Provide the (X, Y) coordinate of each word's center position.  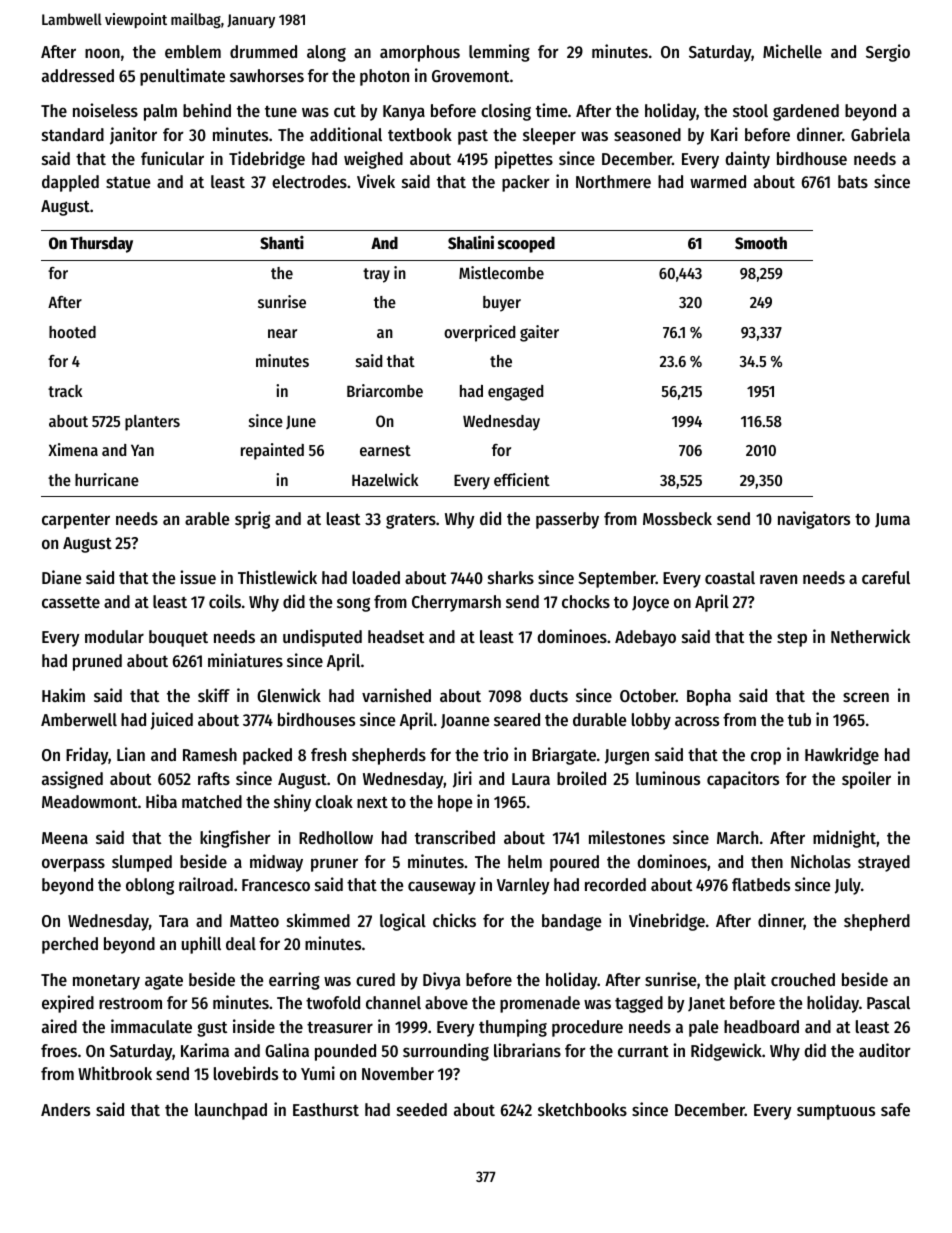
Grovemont (470, 76)
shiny (292, 803)
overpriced (479, 333)
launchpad (231, 1111)
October (648, 695)
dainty (747, 160)
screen (866, 697)
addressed (78, 75)
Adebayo (645, 638)
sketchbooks (582, 1109)
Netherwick (870, 636)
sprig (252, 520)
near (282, 333)
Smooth (761, 243)
